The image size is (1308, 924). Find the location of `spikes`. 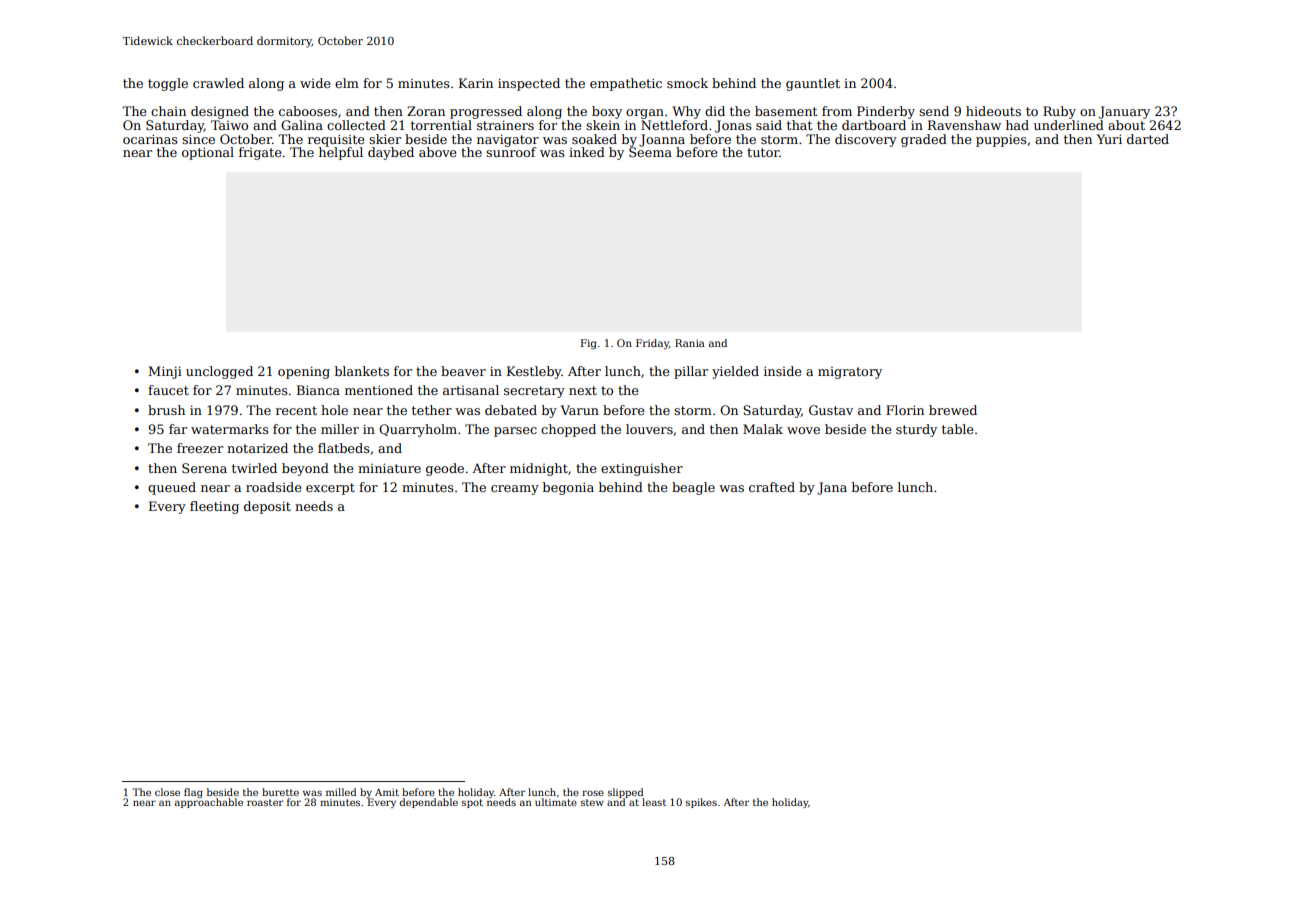

spikes is located at coordinates (701, 803).
